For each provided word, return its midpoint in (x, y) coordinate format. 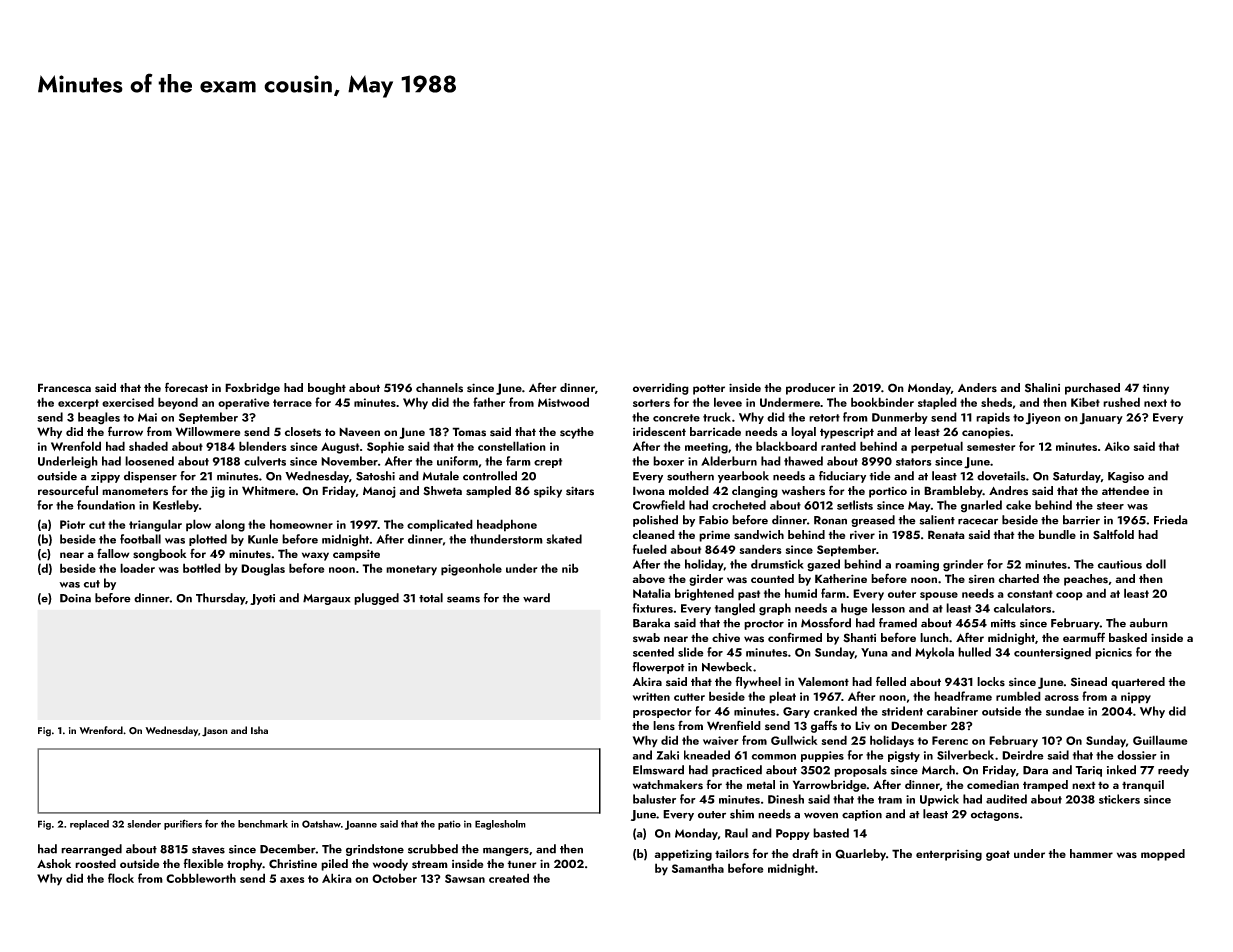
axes (292, 880)
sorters (651, 403)
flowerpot (658, 668)
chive (726, 637)
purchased (1092, 389)
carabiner (952, 711)
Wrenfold (76, 446)
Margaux (326, 599)
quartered (1138, 683)
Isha (259, 730)
